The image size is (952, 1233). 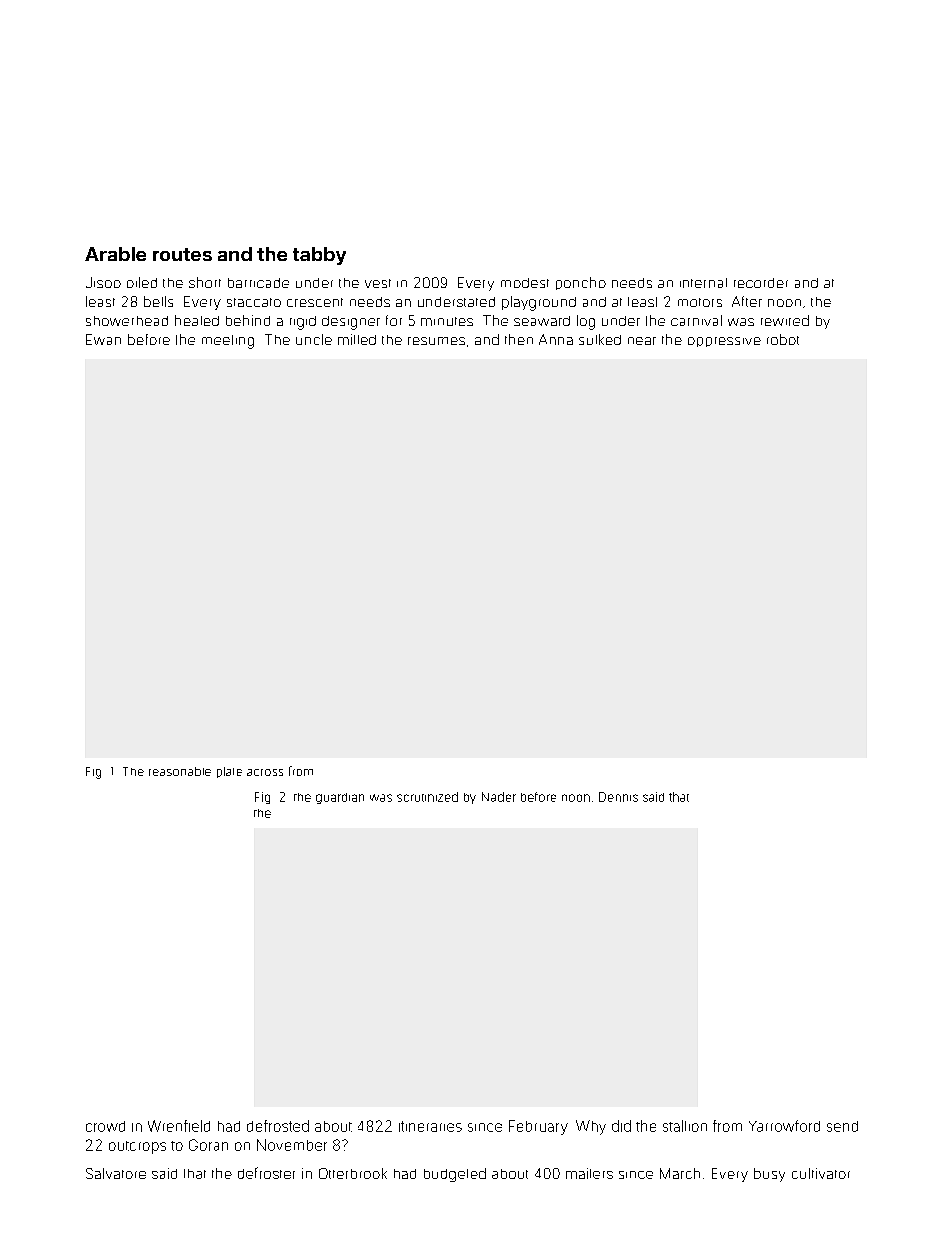 What do you see at coordinates (783, 339) in the screenshot?
I see `robot` at bounding box center [783, 339].
